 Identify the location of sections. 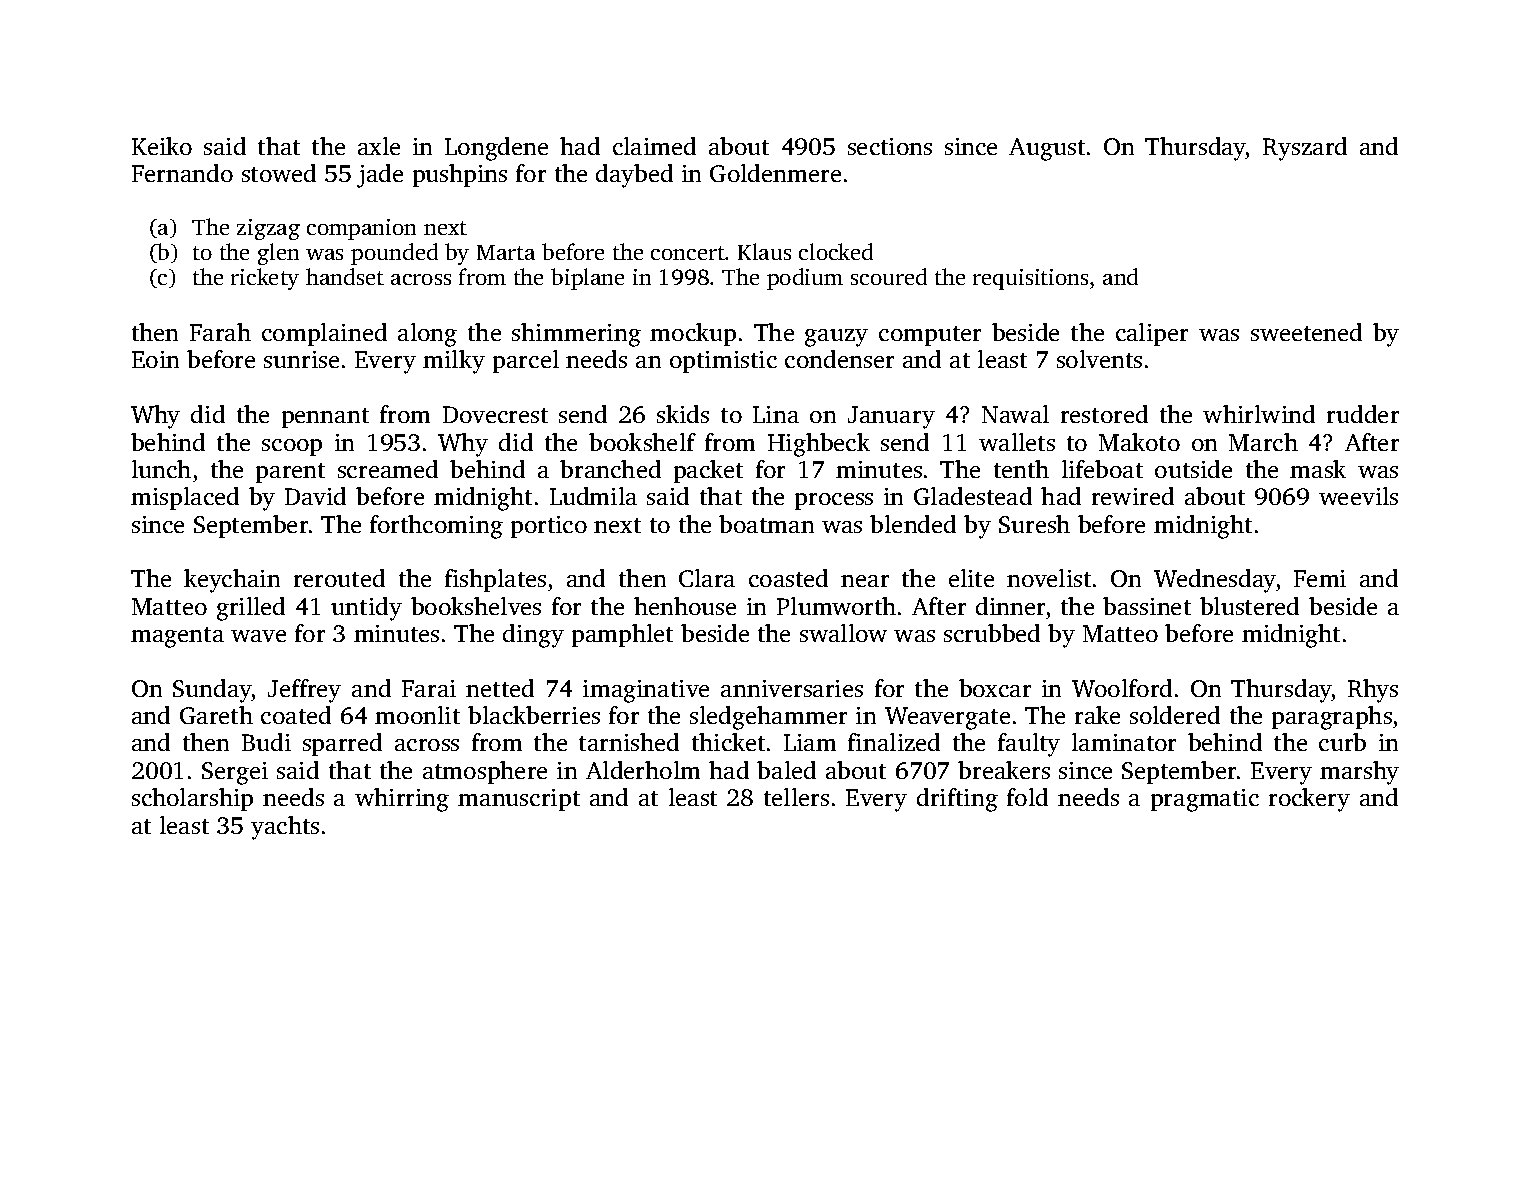
(890, 146).
